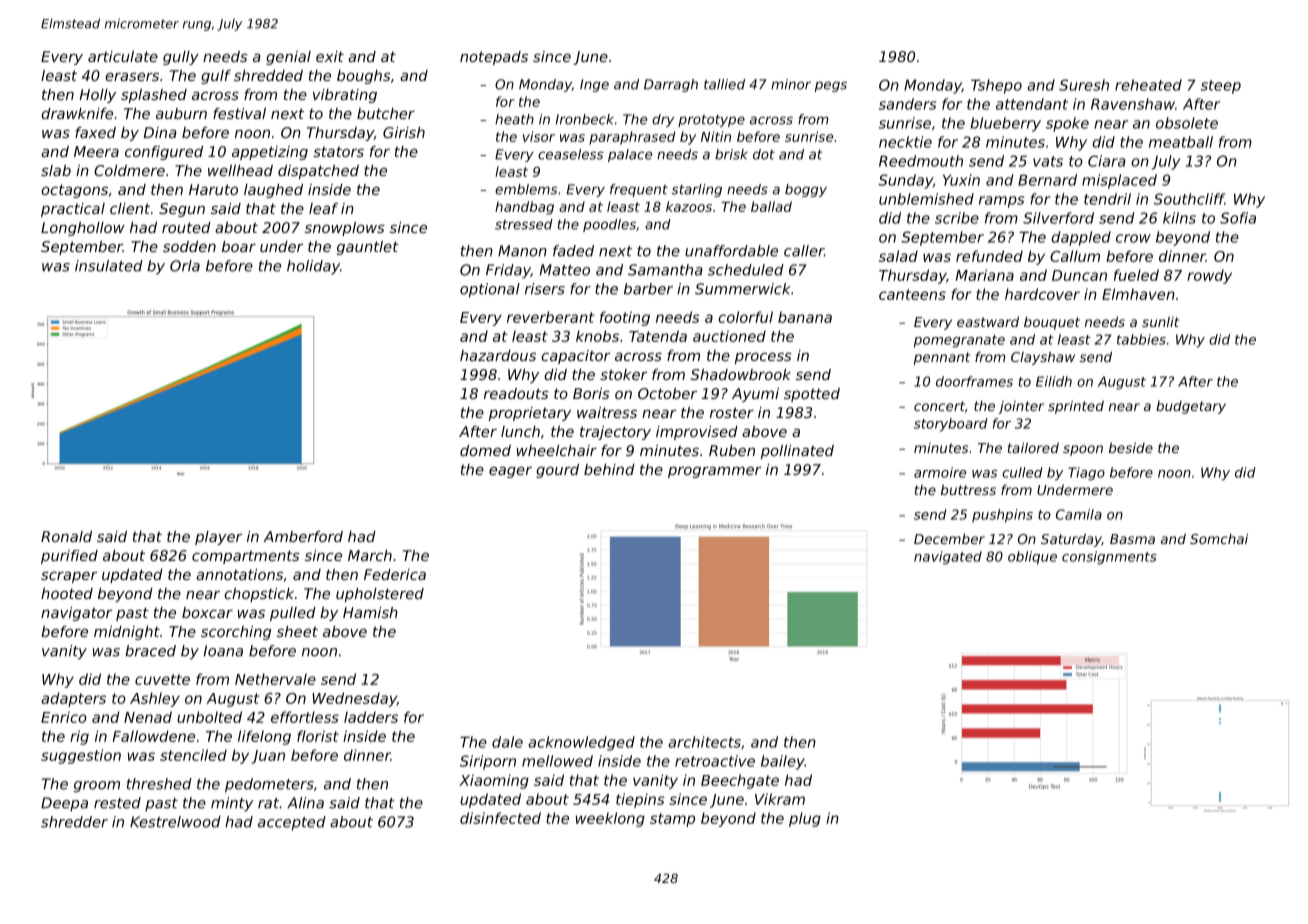 Image resolution: width=1308 pixels, height=924 pixels. What do you see at coordinates (292, 823) in the screenshot?
I see `accepted` at bounding box center [292, 823].
